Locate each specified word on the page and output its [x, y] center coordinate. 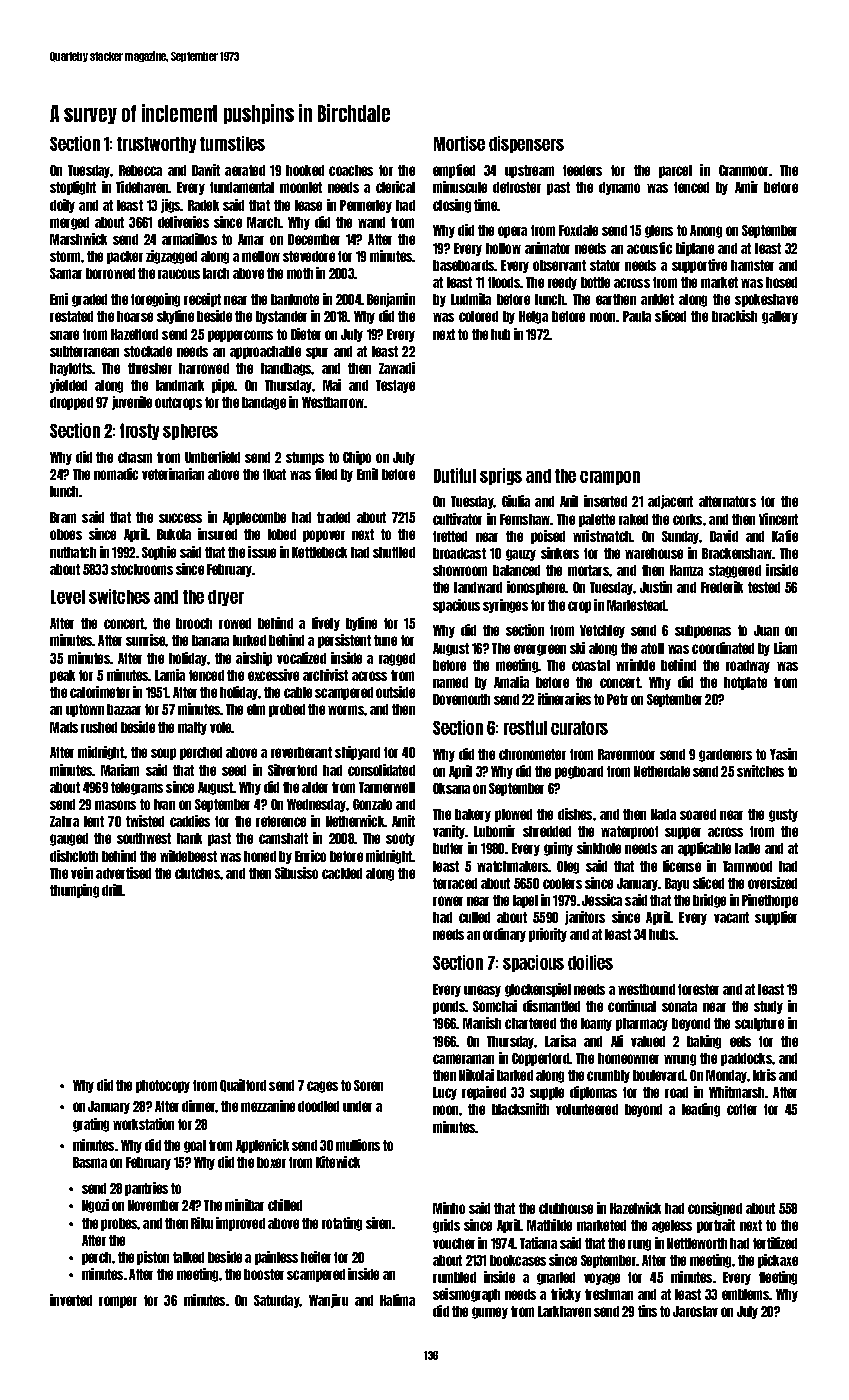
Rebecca [140, 170]
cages [322, 1087]
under [357, 1106]
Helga [533, 317]
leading [701, 1110]
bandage [264, 403]
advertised [123, 873]
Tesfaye [395, 386]
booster [264, 1274]
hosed [781, 282]
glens [659, 231]
